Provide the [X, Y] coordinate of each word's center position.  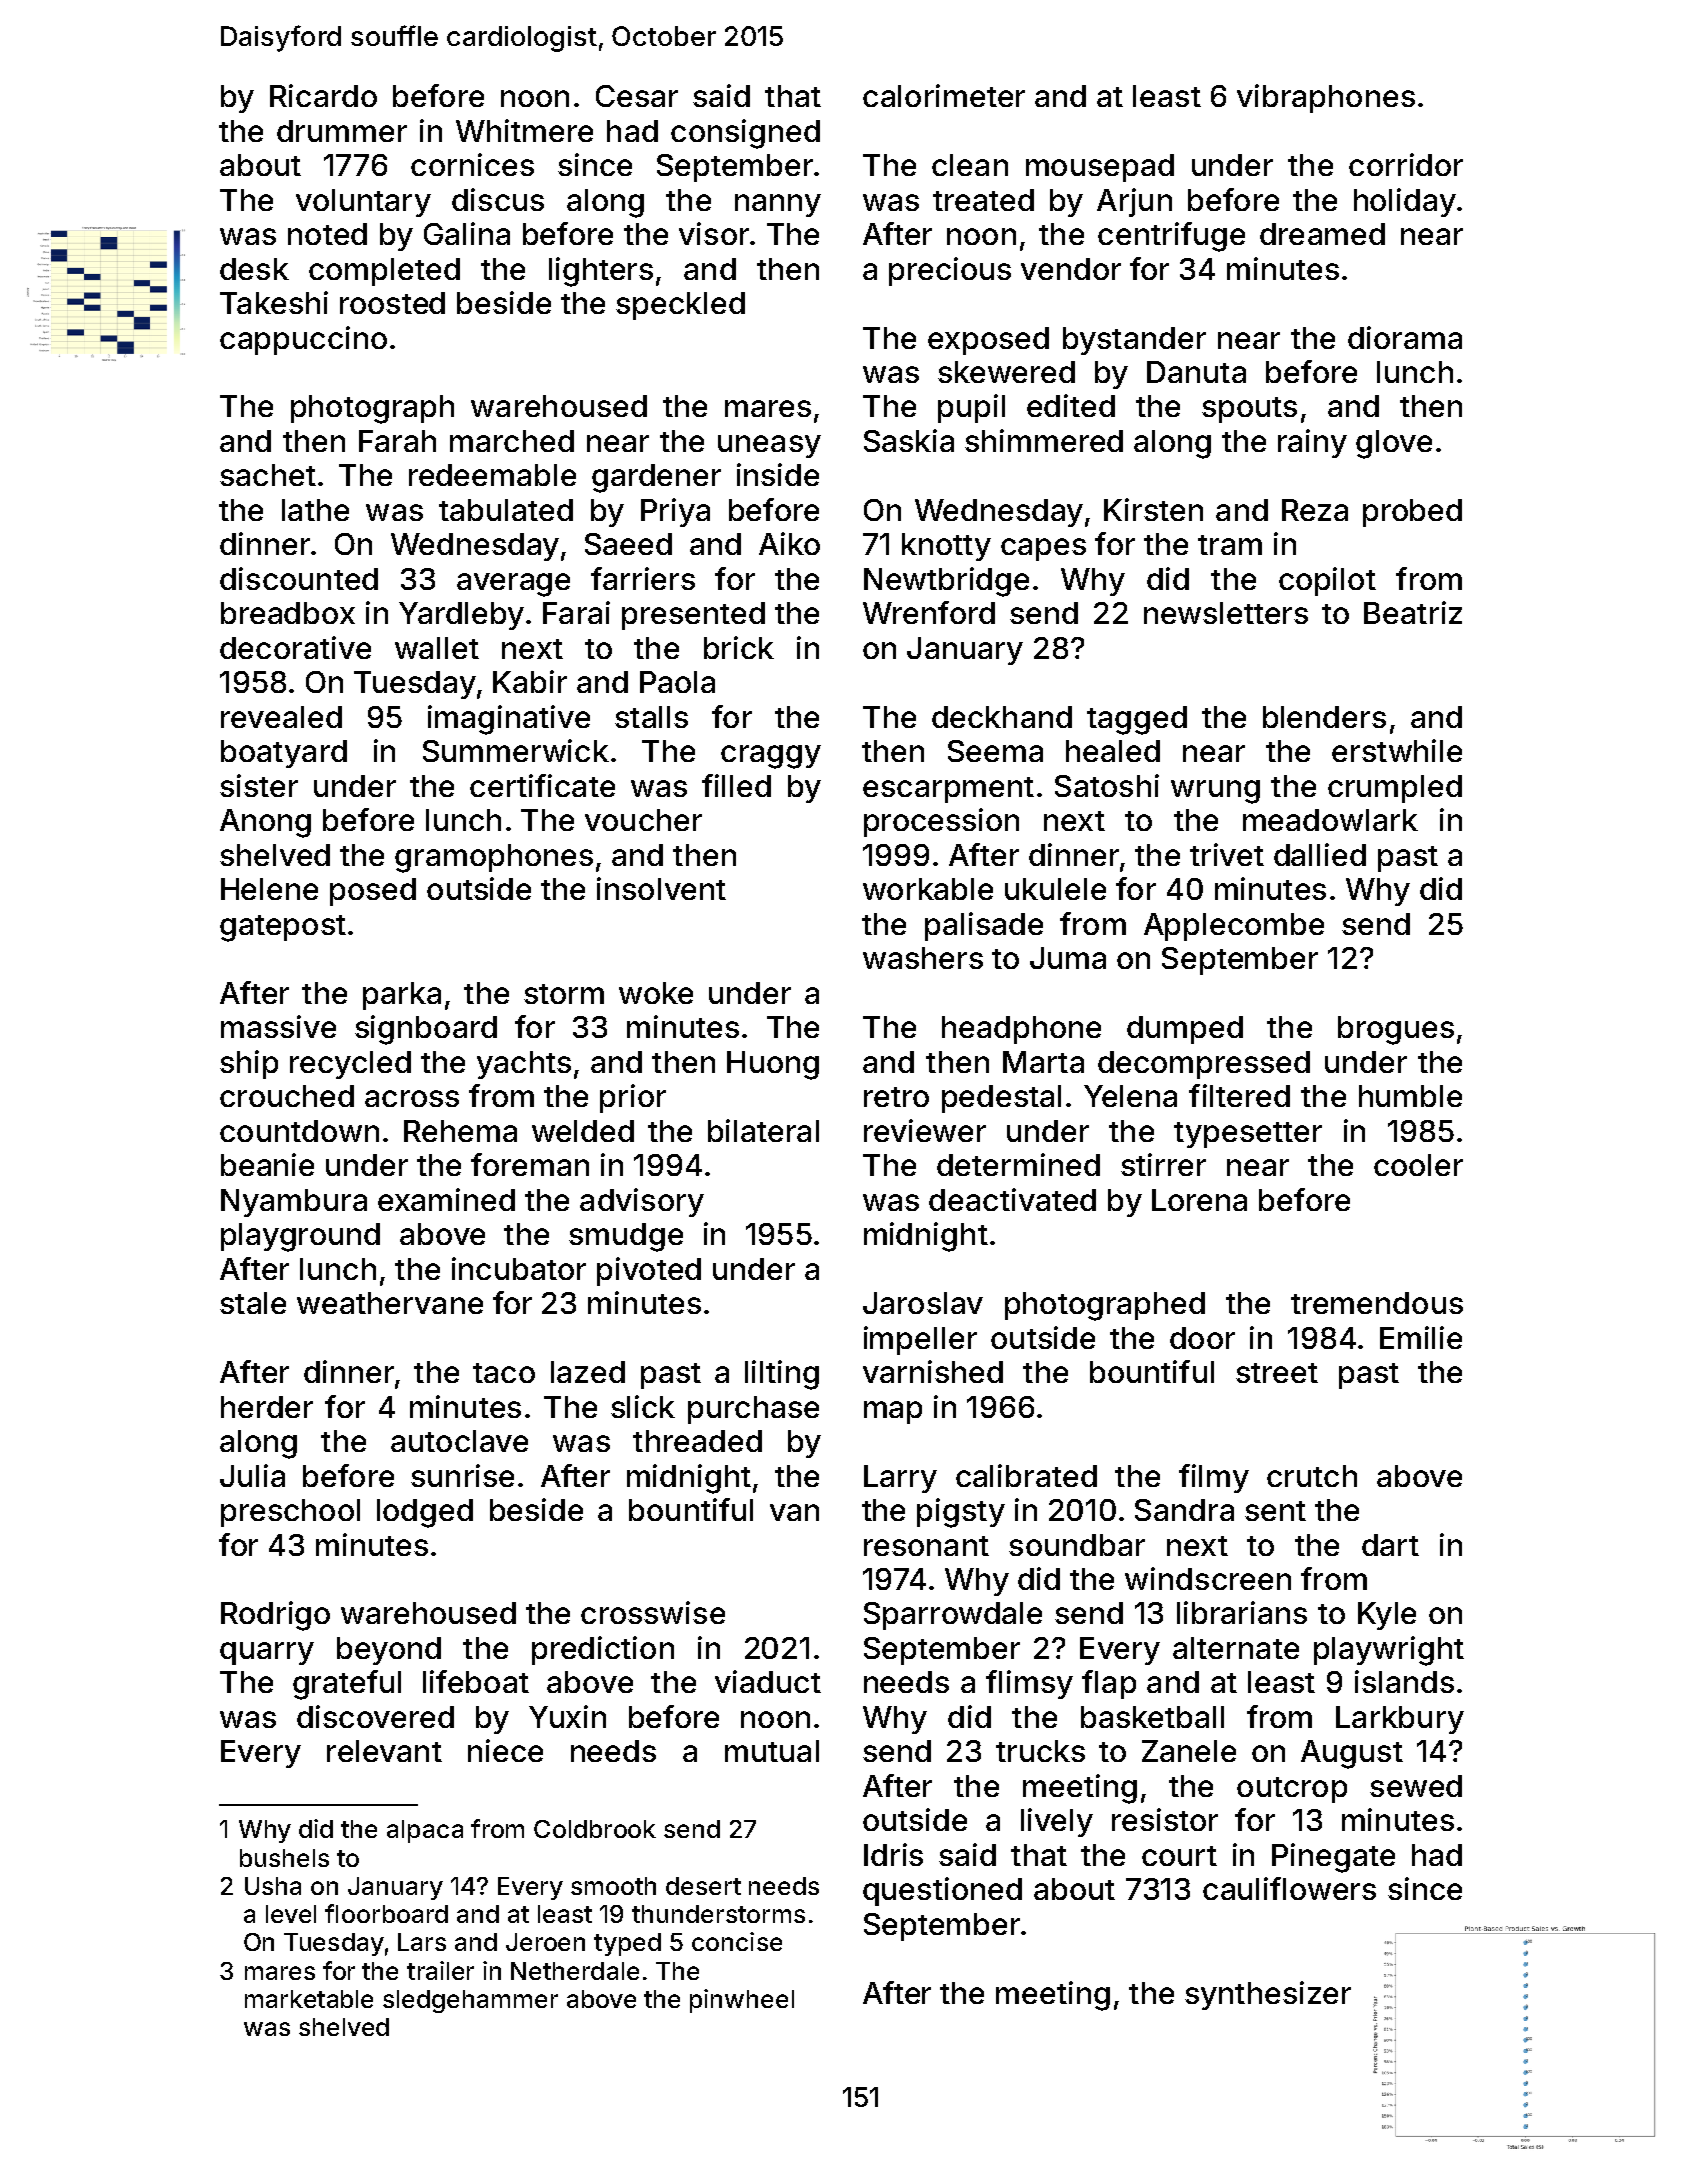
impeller [920, 1340]
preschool [290, 1513]
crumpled [1395, 789]
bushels [284, 1858]
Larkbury [1400, 1720]
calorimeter [944, 95]
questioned [942, 1891]
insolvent [661, 888]
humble [1410, 1096]
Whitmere [524, 130]
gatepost [283, 928]
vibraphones [1326, 98]
